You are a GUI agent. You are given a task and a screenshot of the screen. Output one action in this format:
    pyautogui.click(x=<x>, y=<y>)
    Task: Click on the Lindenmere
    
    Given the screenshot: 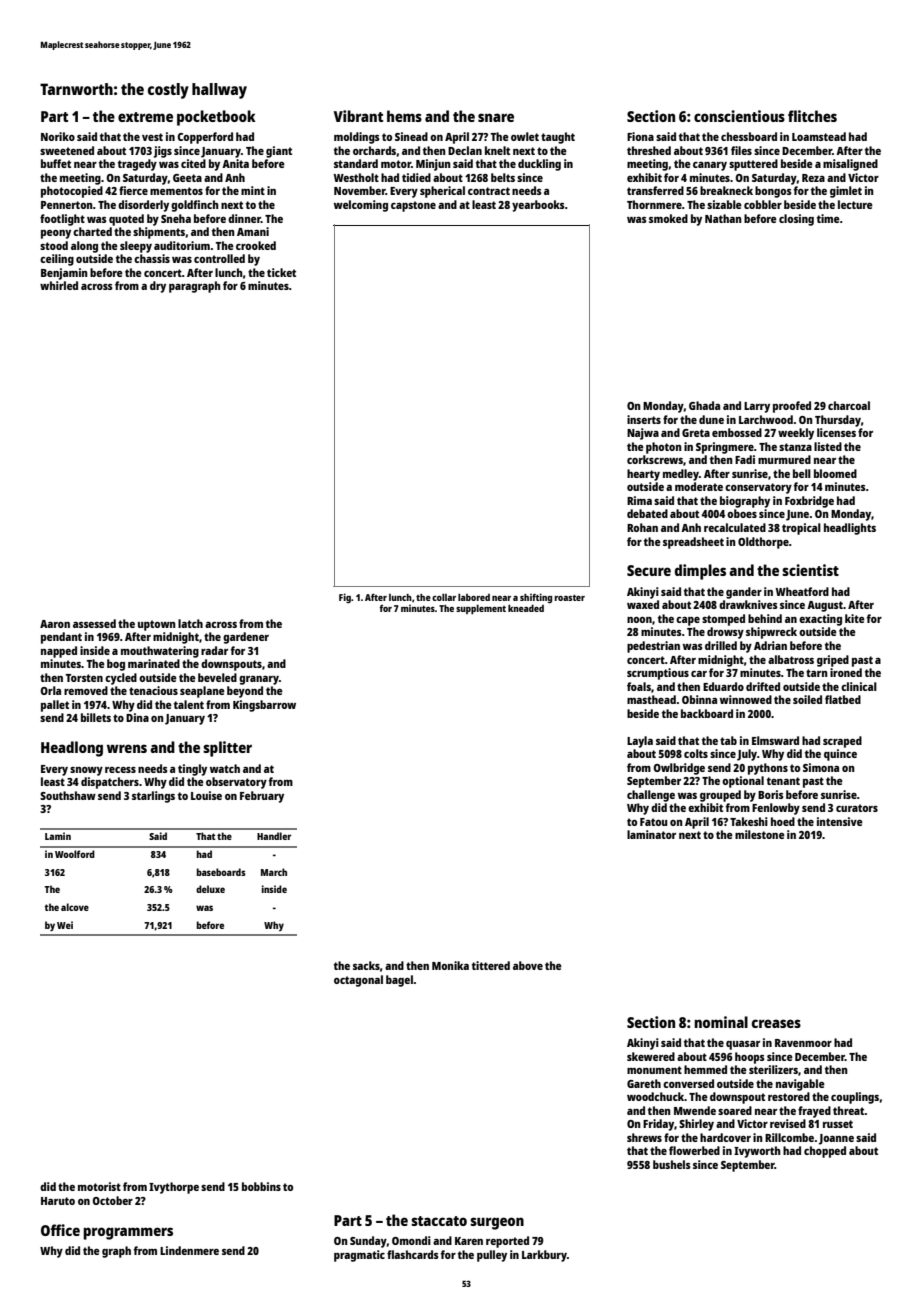 What is the action you would take?
    pyautogui.click(x=189, y=1250)
